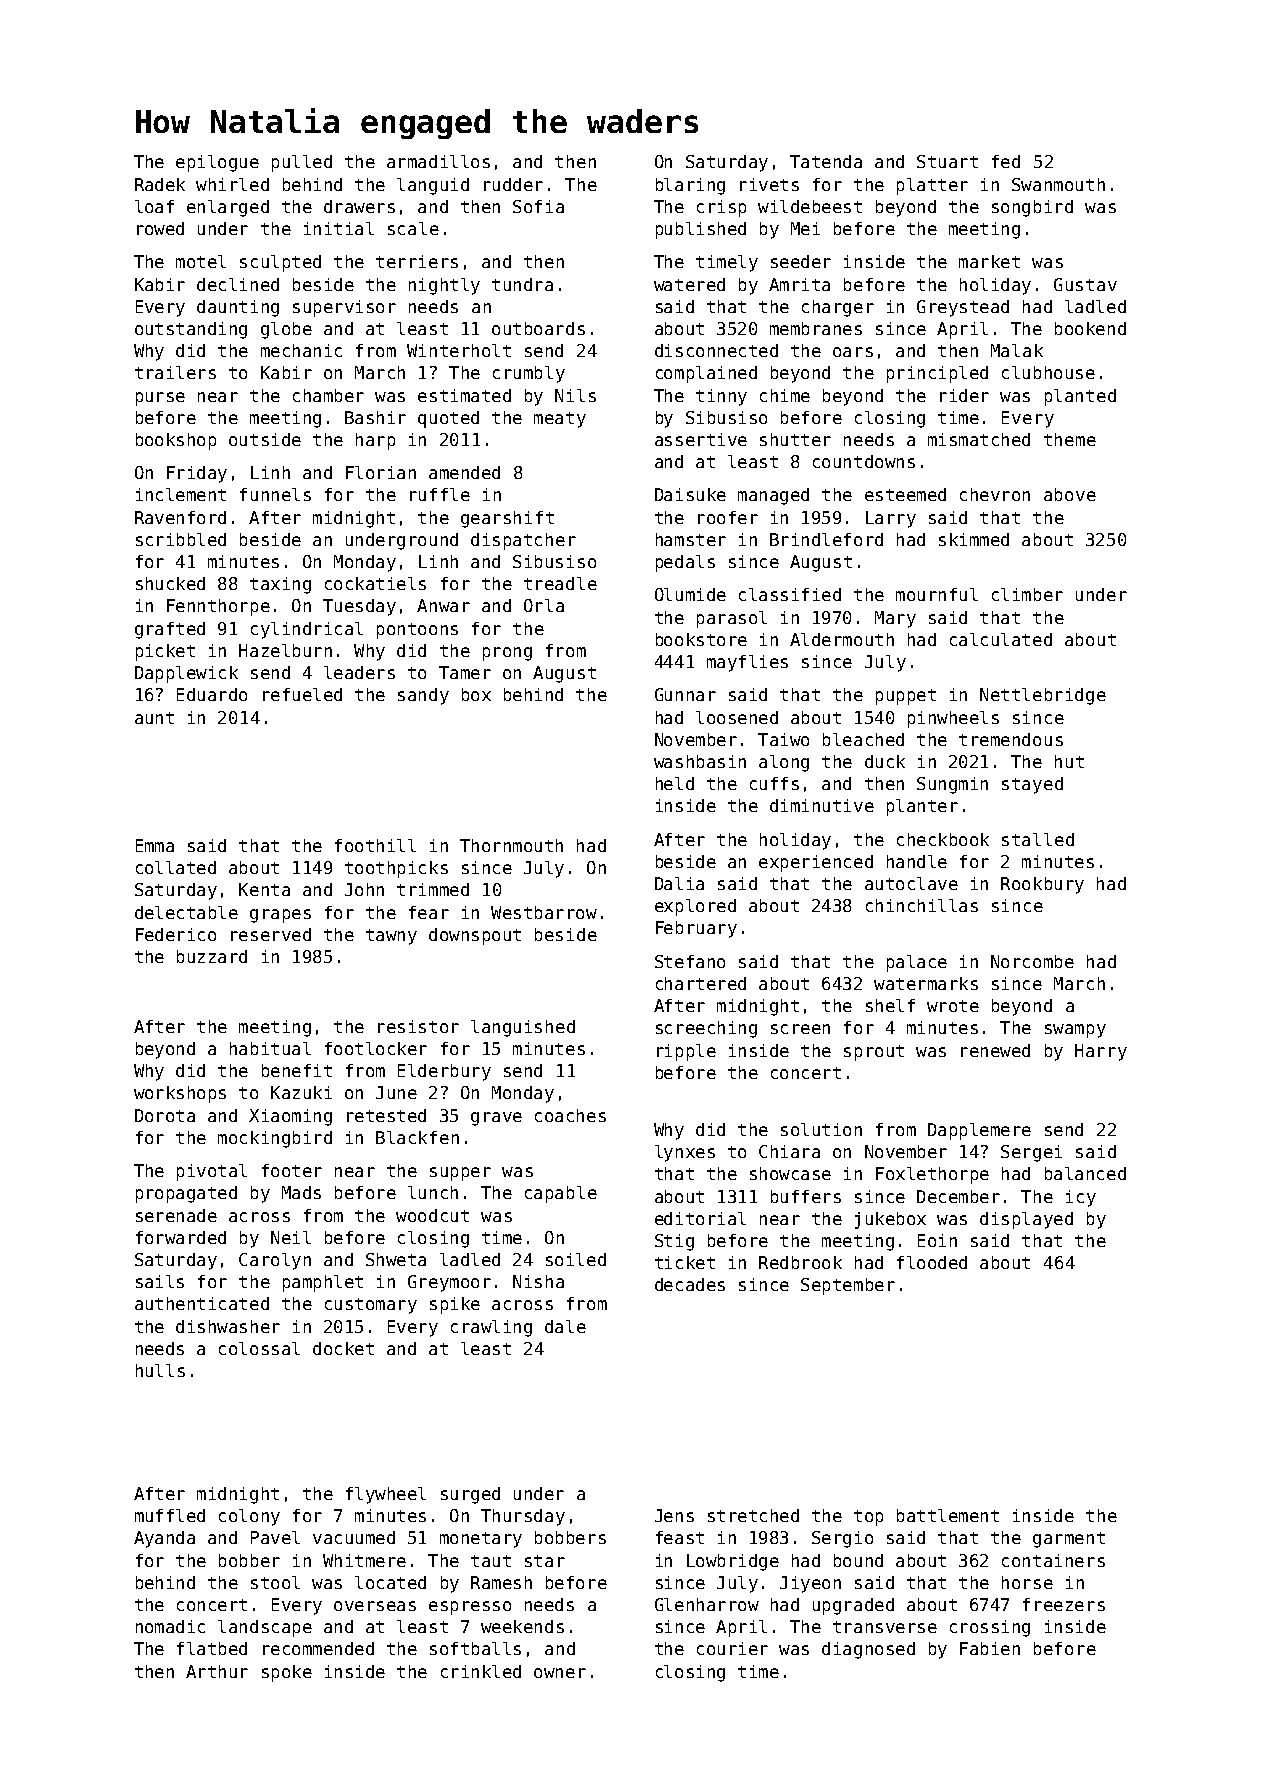  I want to click on Shweta, so click(396, 1259).
